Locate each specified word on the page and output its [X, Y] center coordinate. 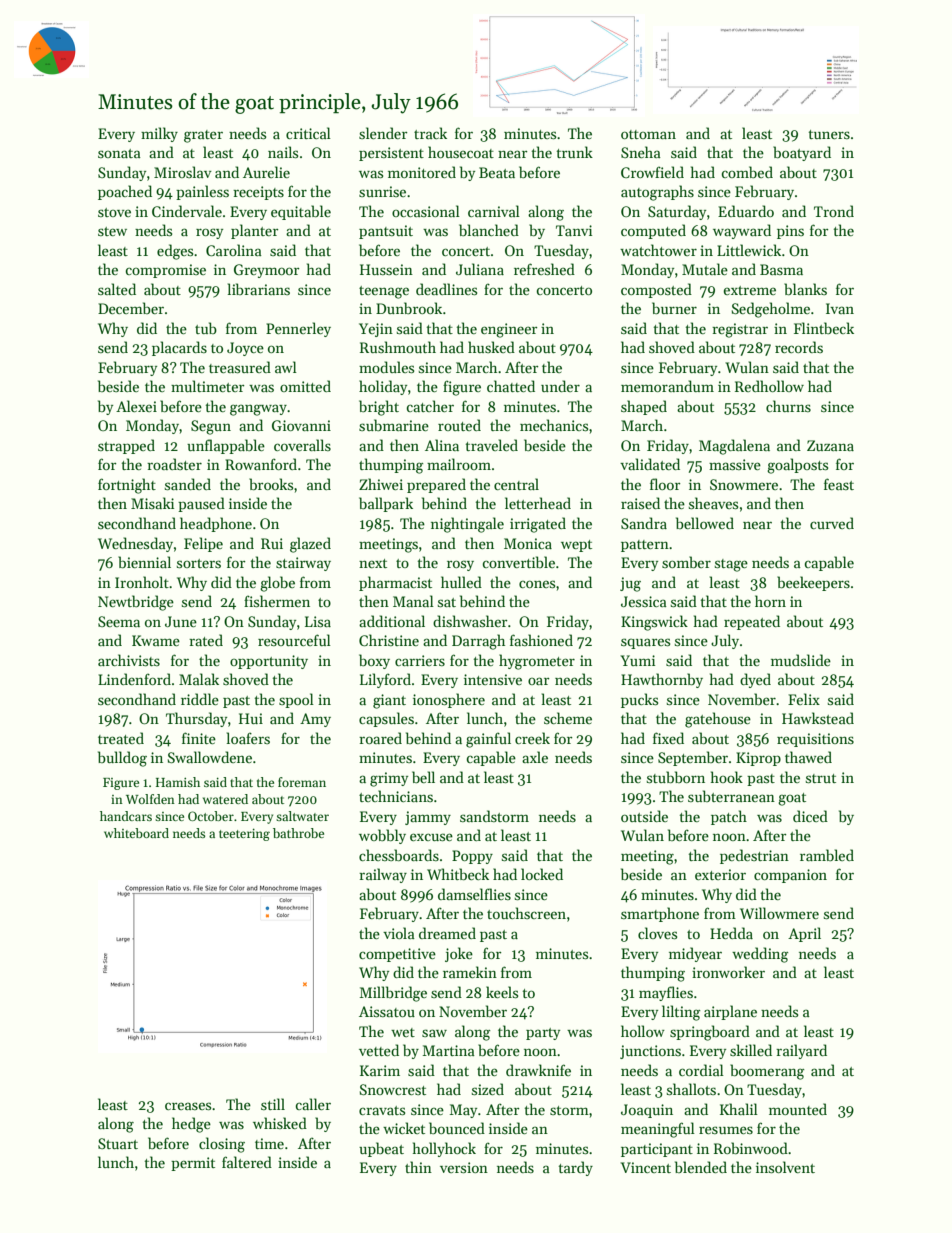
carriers [420, 660]
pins [790, 232]
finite [199, 738]
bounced [457, 1128]
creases [188, 1106]
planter [255, 231]
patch [729, 817]
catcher [430, 406]
